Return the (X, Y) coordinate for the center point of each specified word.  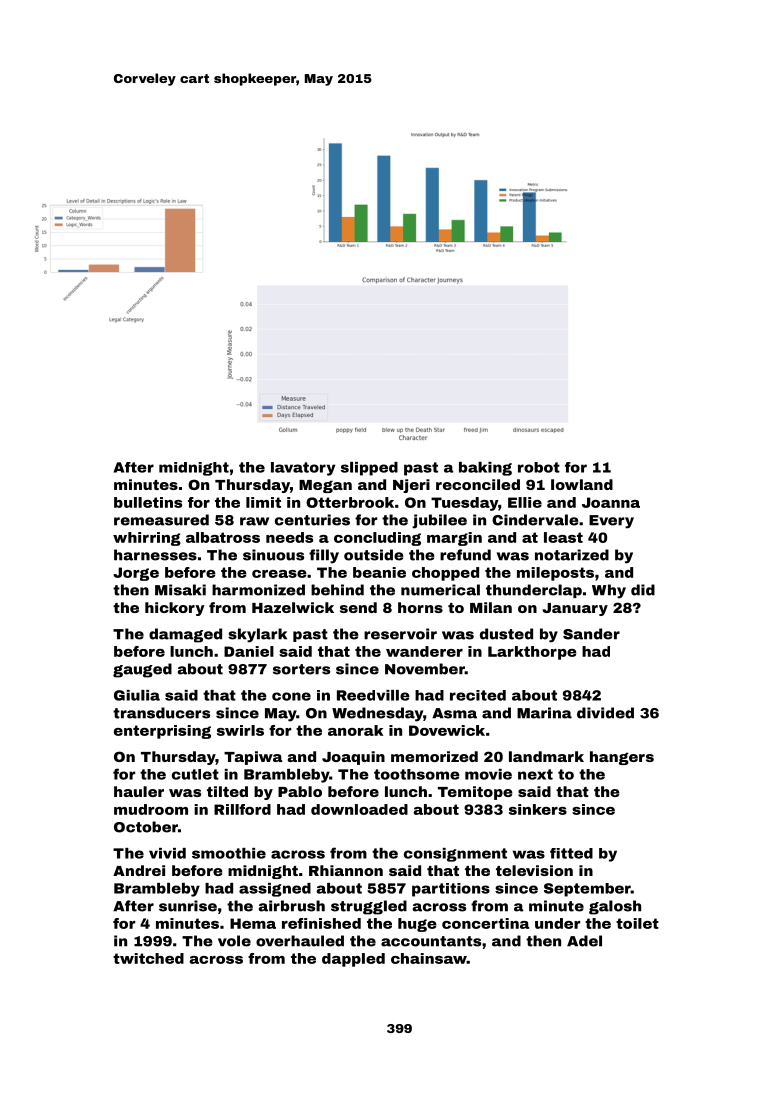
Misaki (180, 590)
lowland (582, 484)
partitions (451, 890)
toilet (637, 923)
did (643, 590)
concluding (377, 539)
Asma (454, 713)
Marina (544, 713)
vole (234, 941)
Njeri (411, 486)
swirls (240, 730)
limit (263, 502)
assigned (275, 890)
